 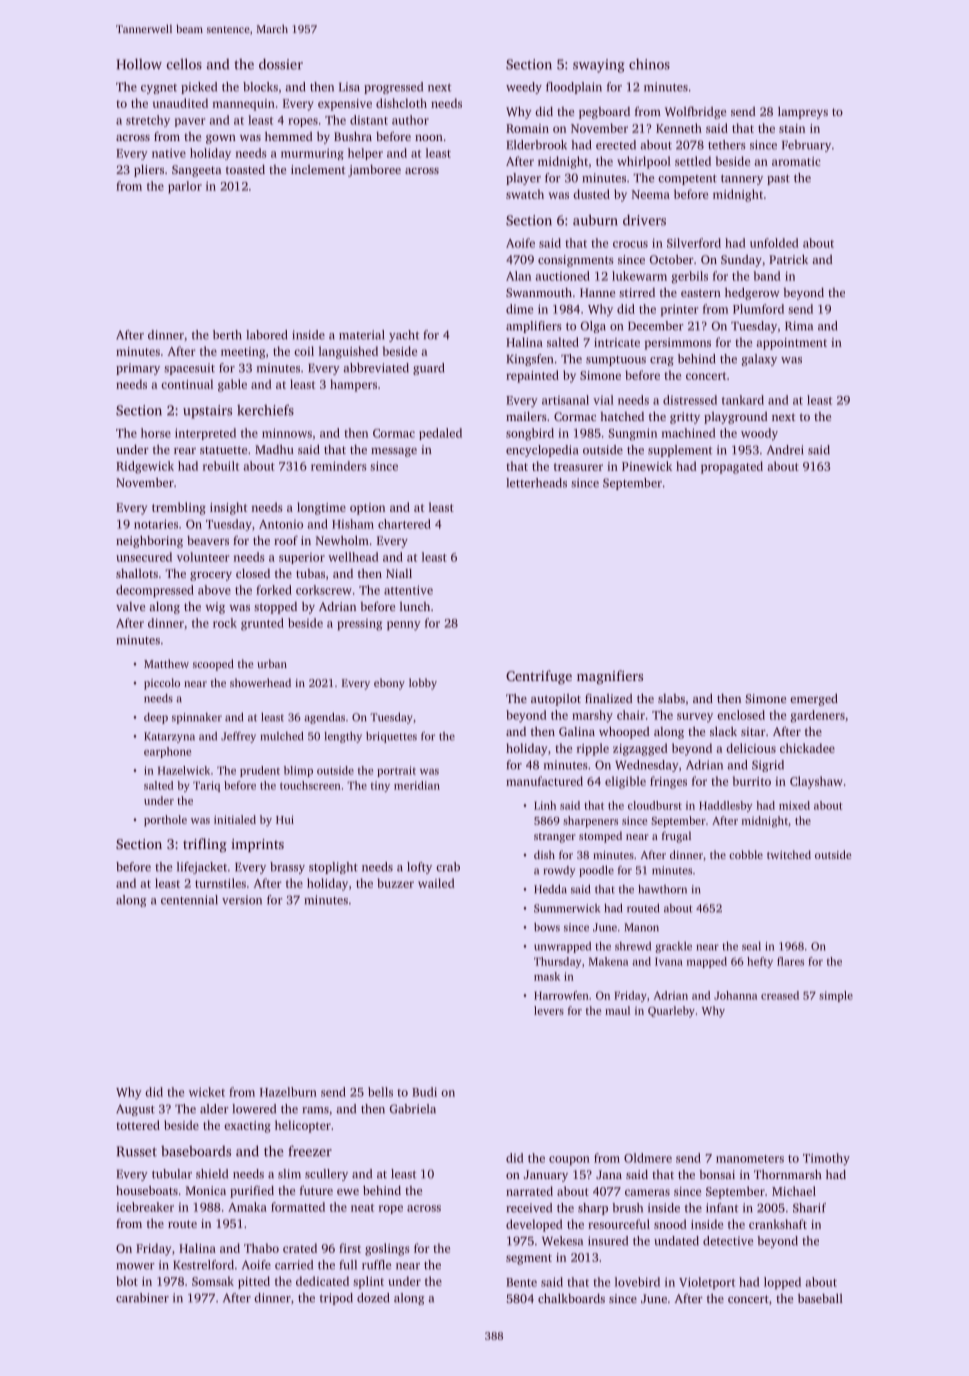 What do you see at coordinates (791, 344) in the image?
I see `appointment` at bounding box center [791, 344].
